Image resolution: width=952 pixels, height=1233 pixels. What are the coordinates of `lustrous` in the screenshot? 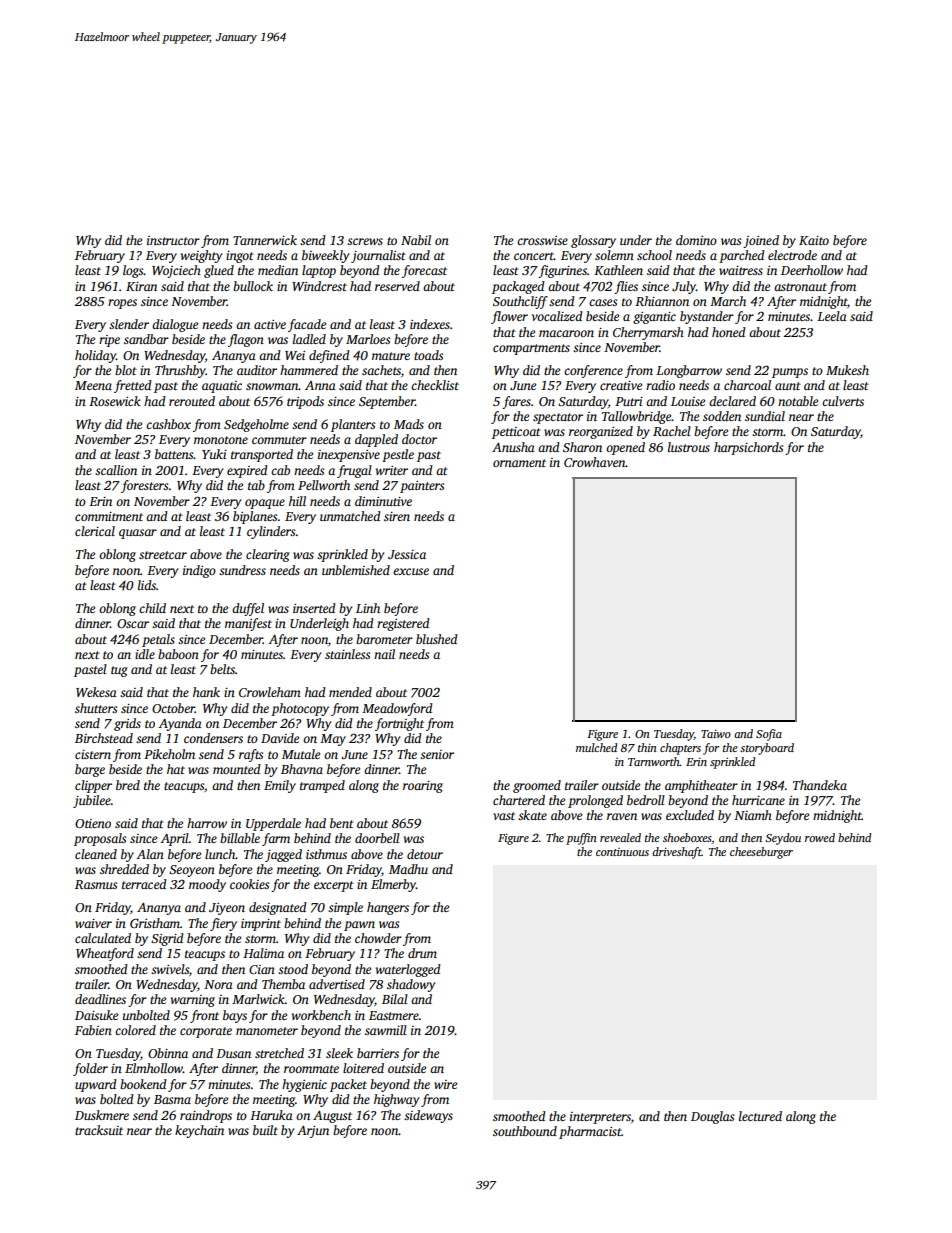 It's located at (689, 447).
